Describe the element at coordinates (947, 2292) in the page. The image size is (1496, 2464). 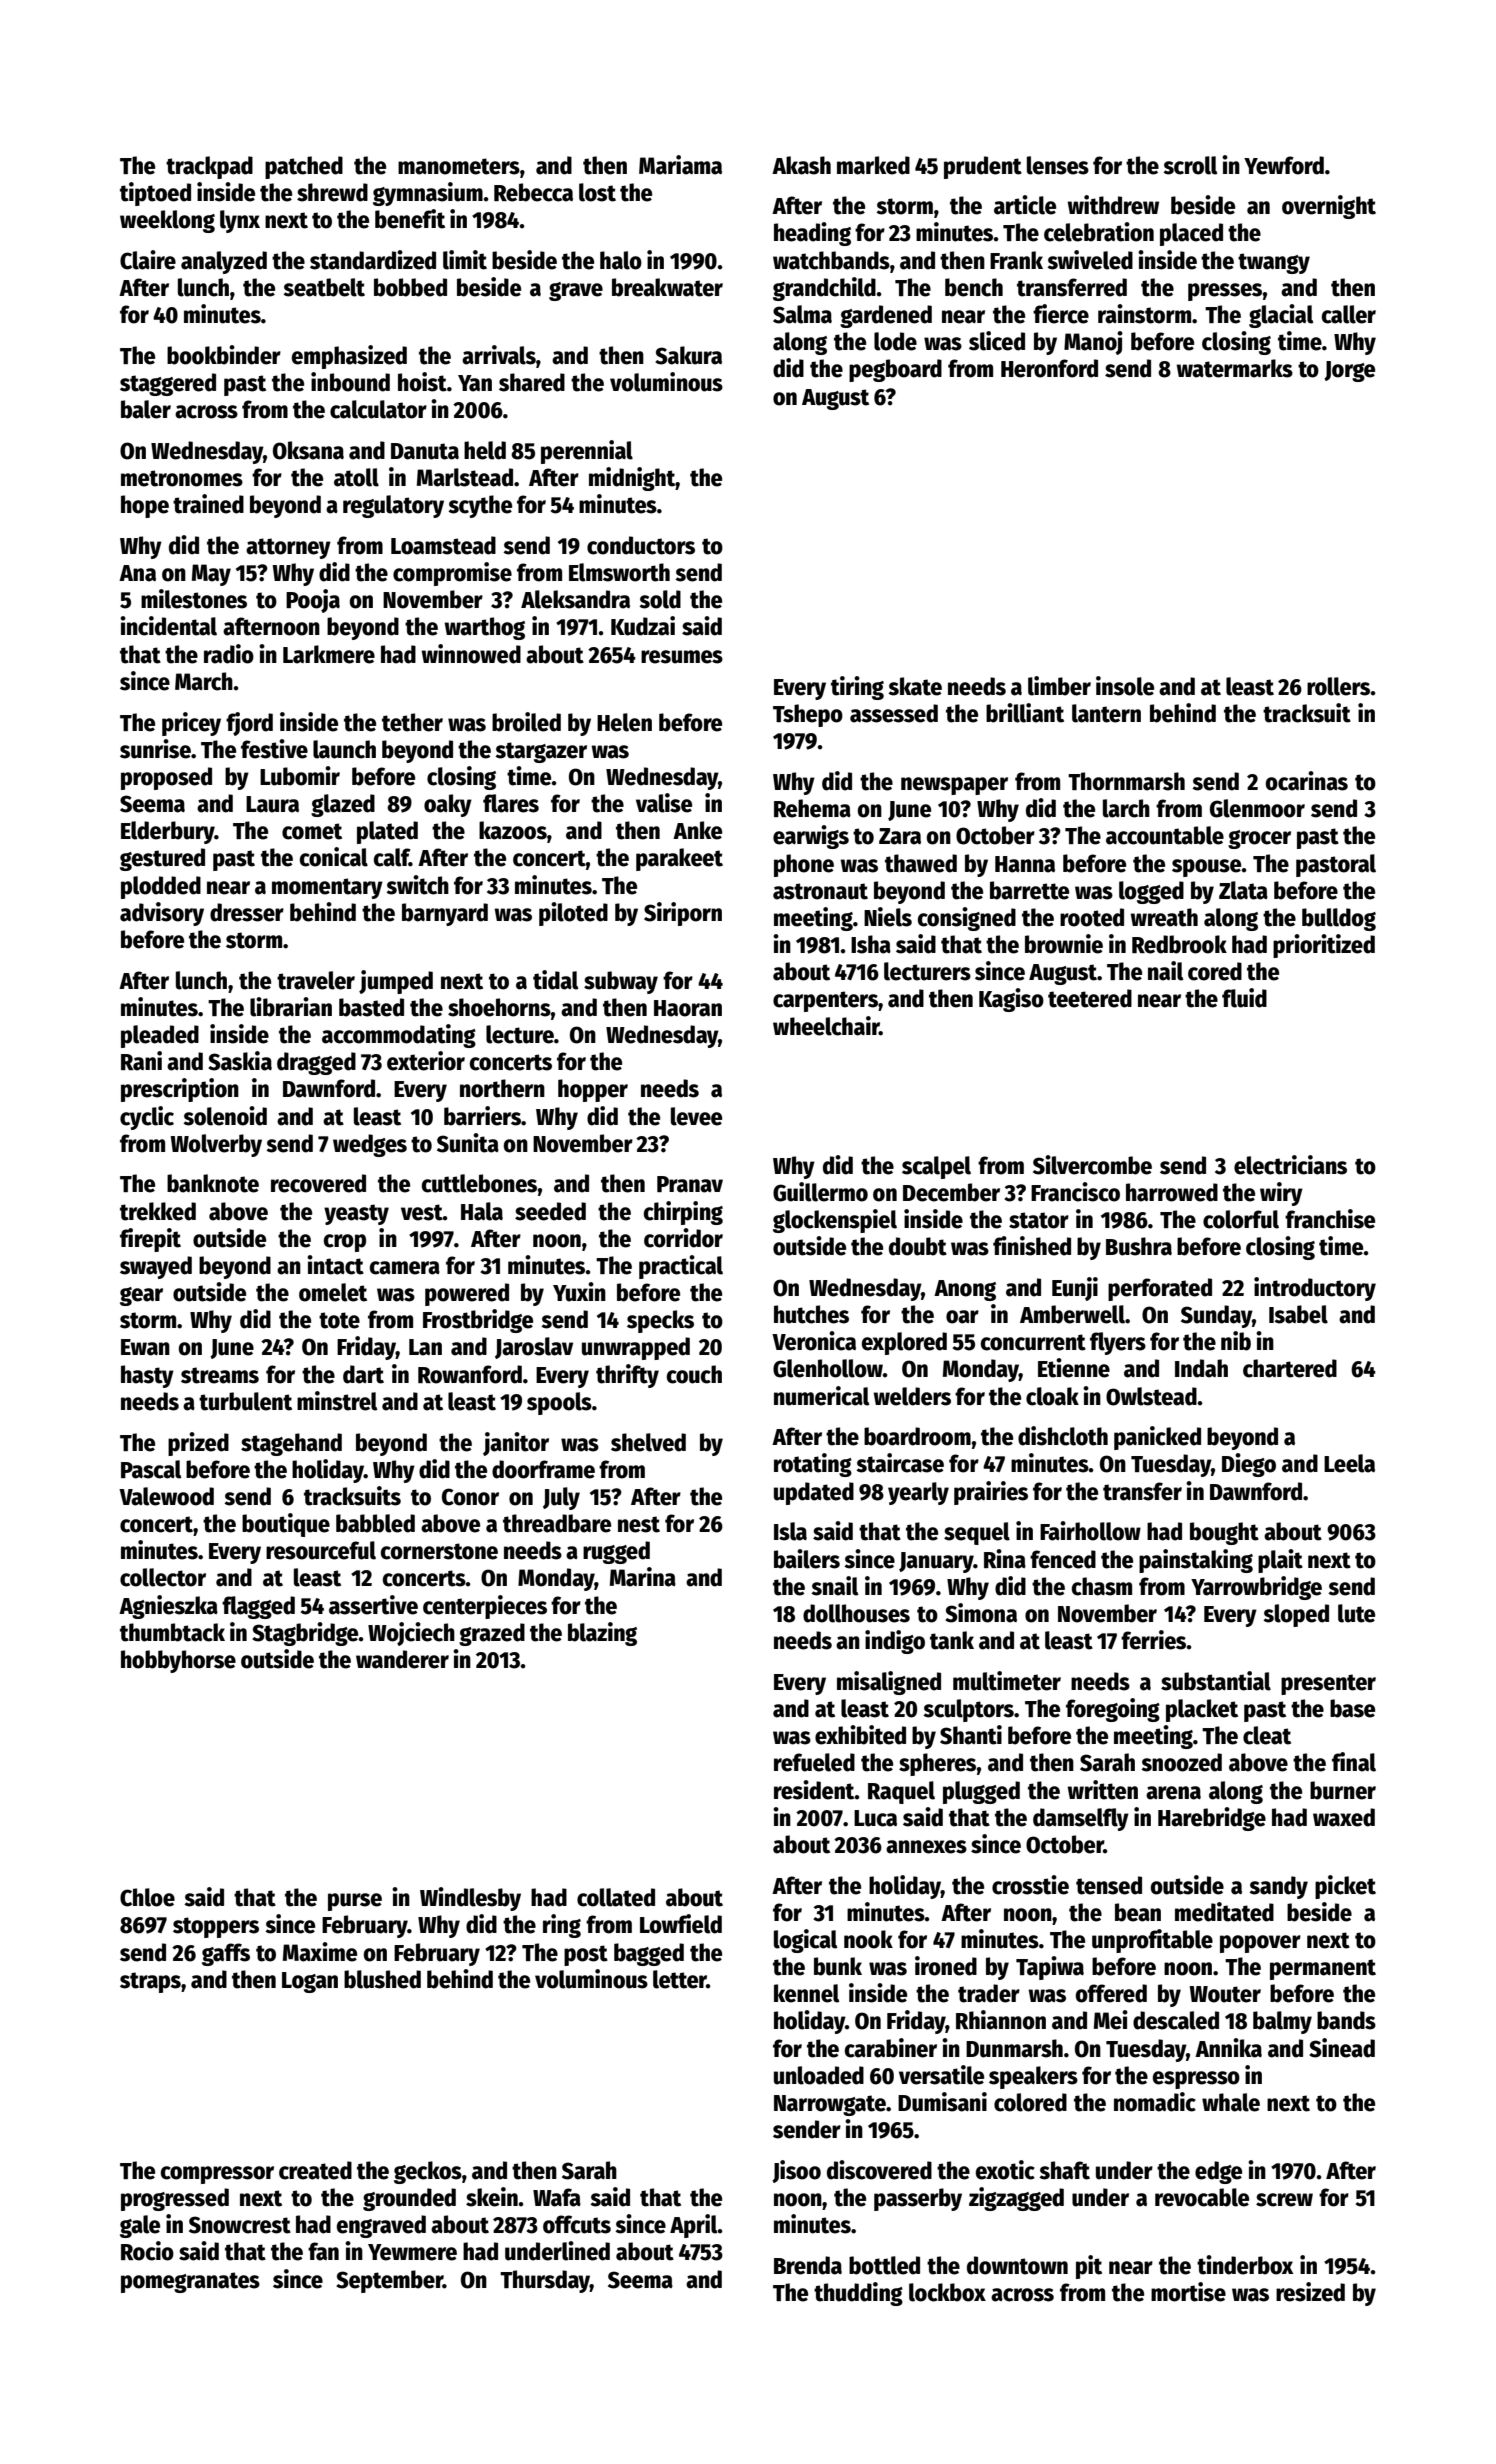
I see `lockbox` at that location.
